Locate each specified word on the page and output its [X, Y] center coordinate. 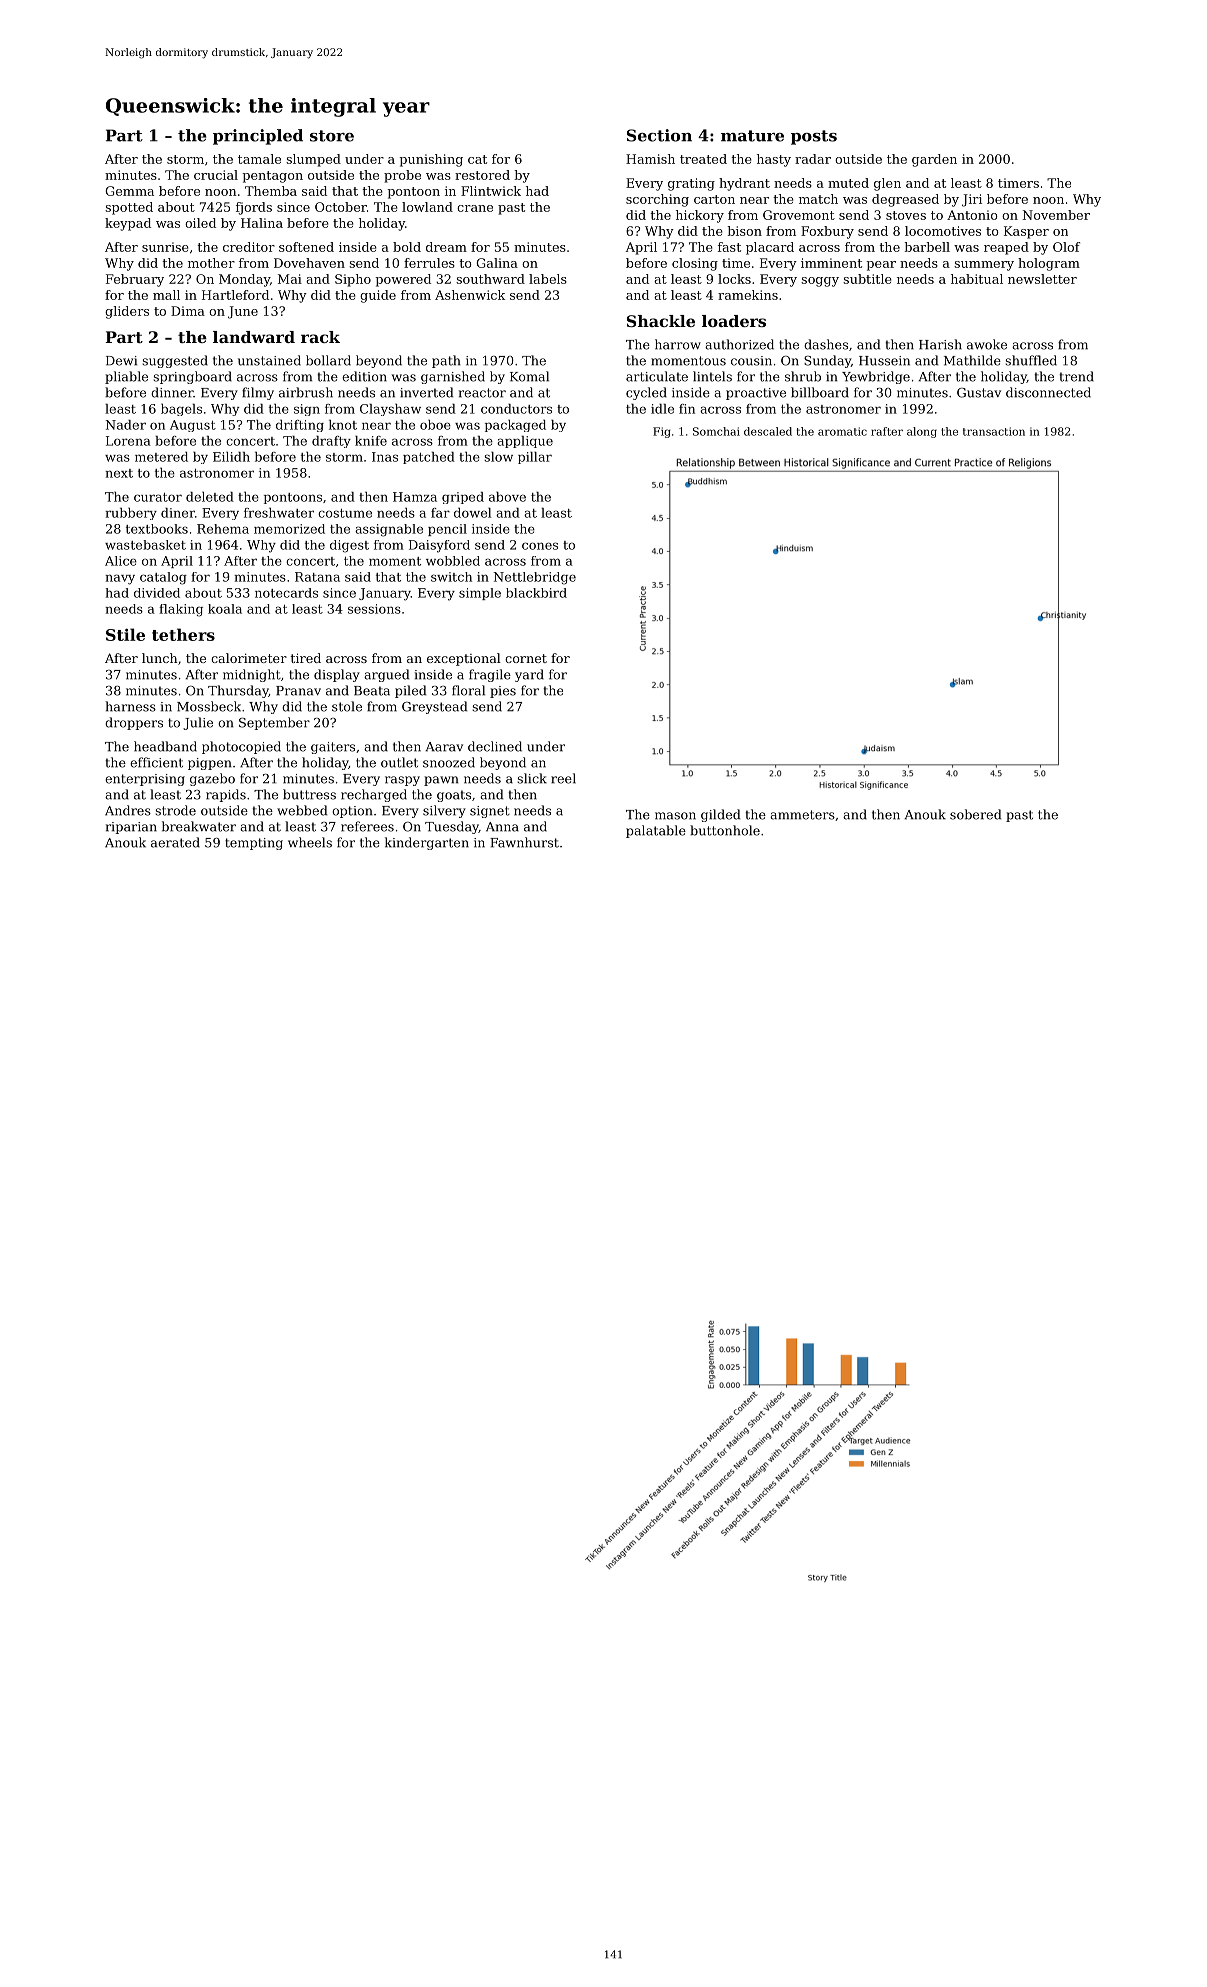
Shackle [661, 321]
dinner [172, 392]
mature [752, 136]
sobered [975, 814]
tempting [254, 844]
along [922, 432]
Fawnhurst [524, 842]
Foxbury [827, 232]
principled [258, 137]
